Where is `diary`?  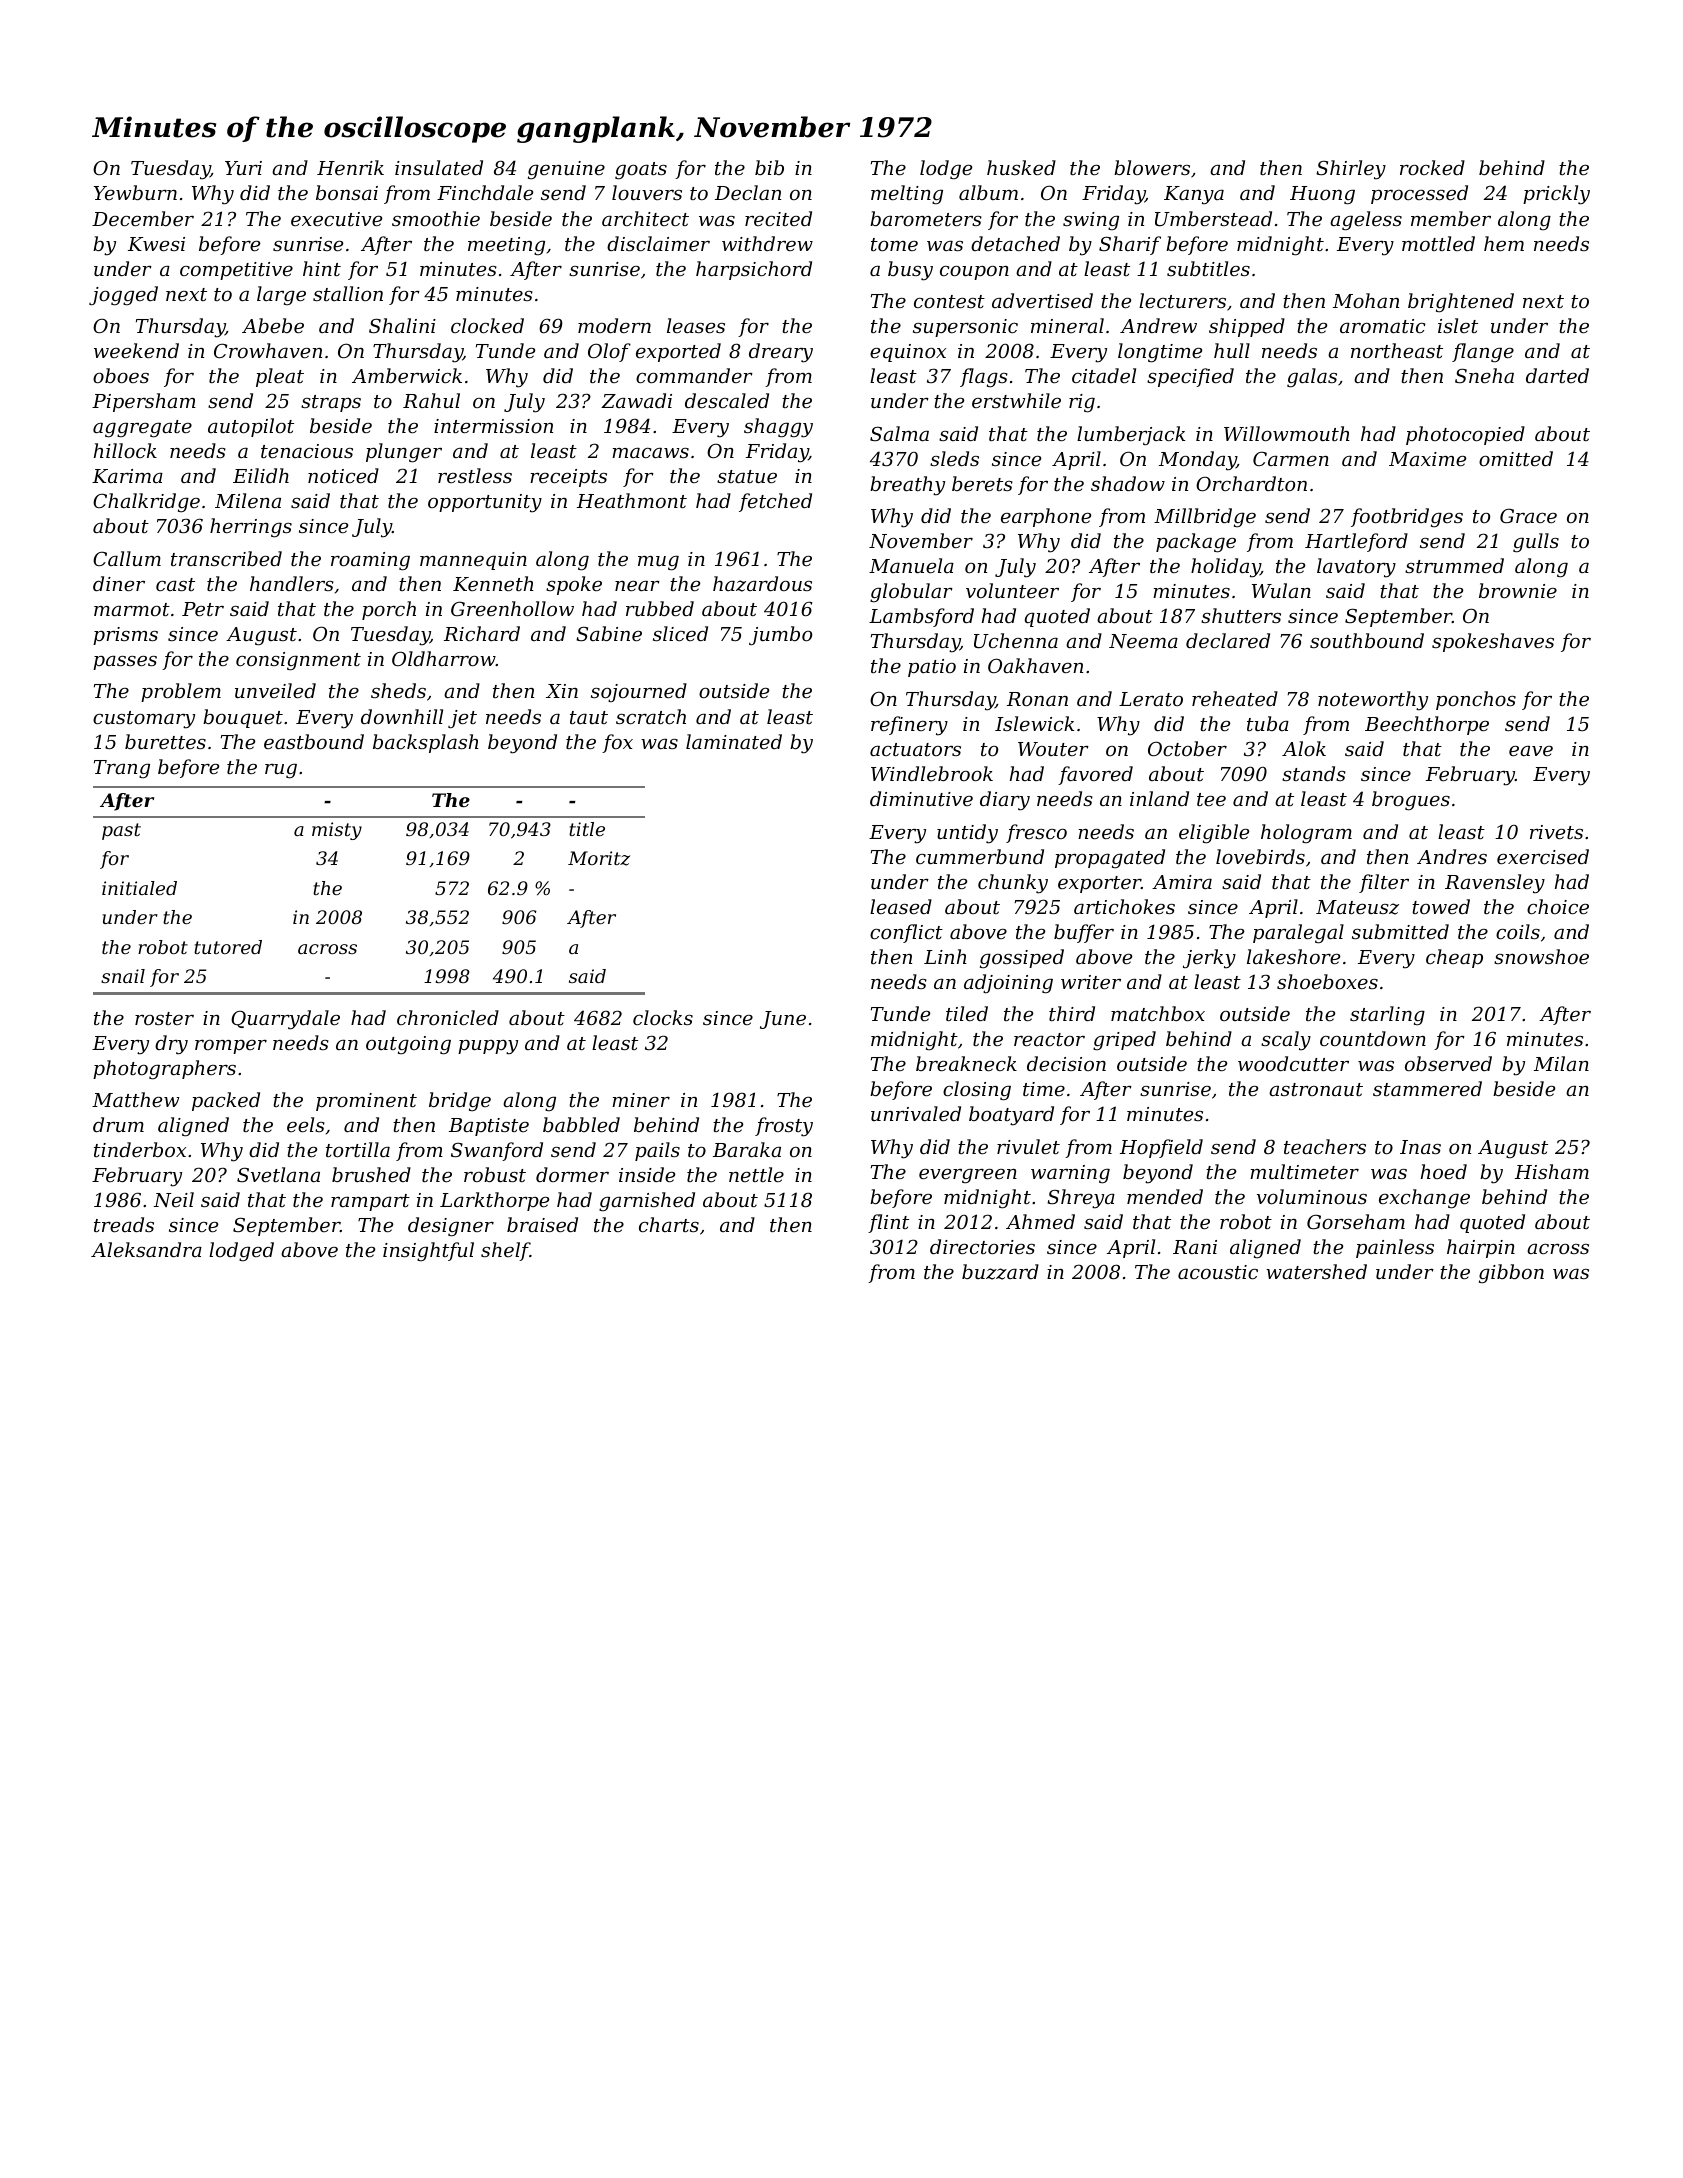
diary is located at coordinates (1005, 801).
